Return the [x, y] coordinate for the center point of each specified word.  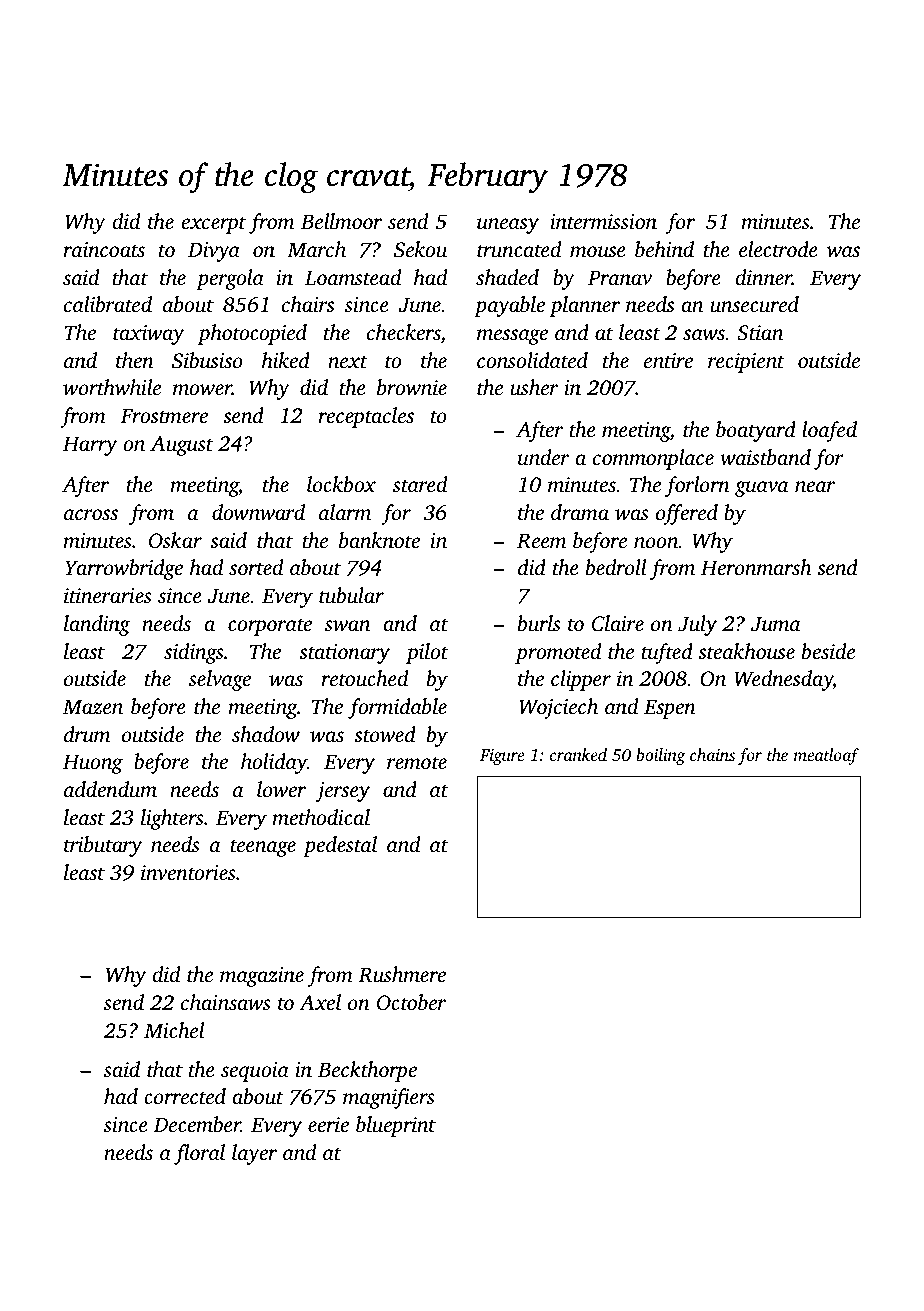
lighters [172, 819]
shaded [507, 277]
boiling [660, 756]
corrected [185, 1096]
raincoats [104, 249]
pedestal [340, 846]
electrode [778, 249]
